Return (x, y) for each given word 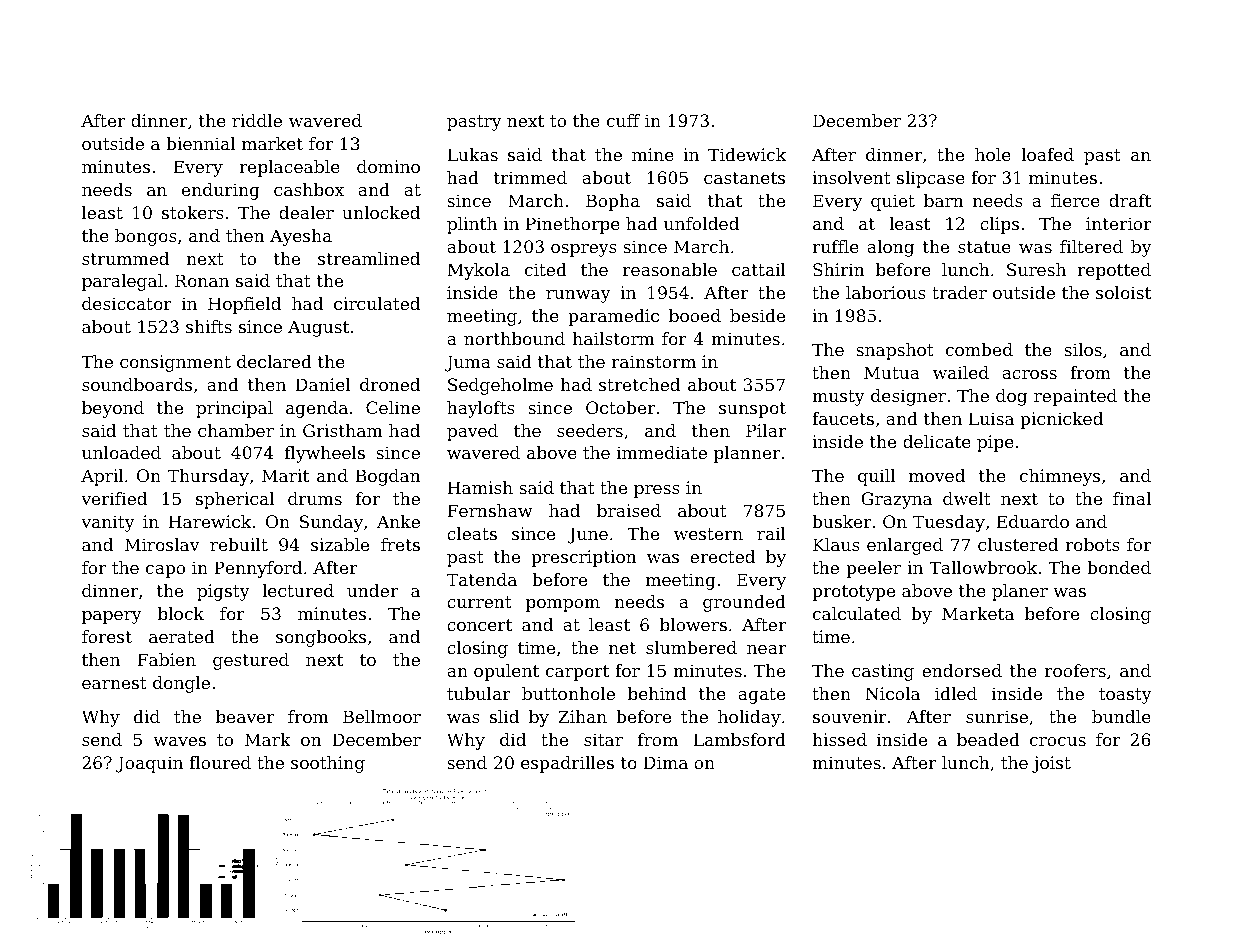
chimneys (1060, 477)
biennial (200, 143)
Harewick (209, 521)
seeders (590, 430)
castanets (744, 178)
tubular (479, 693)
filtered (1091, 246)
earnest (114, 683)
